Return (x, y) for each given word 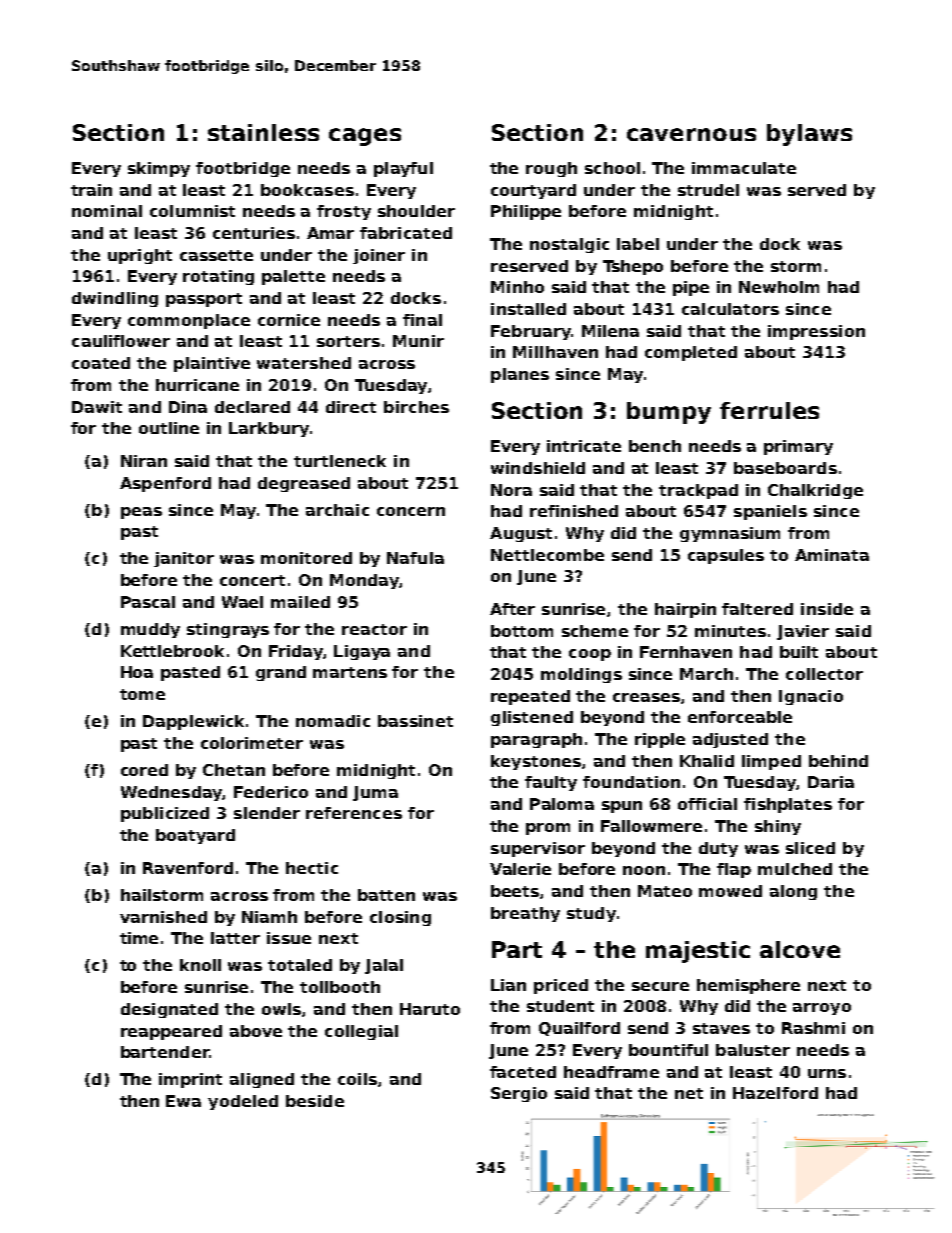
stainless (263, 132)
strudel (708, 190)
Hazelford (775, 1093)
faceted (523, 1072)
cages (365, 137)
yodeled (243, 1102)
